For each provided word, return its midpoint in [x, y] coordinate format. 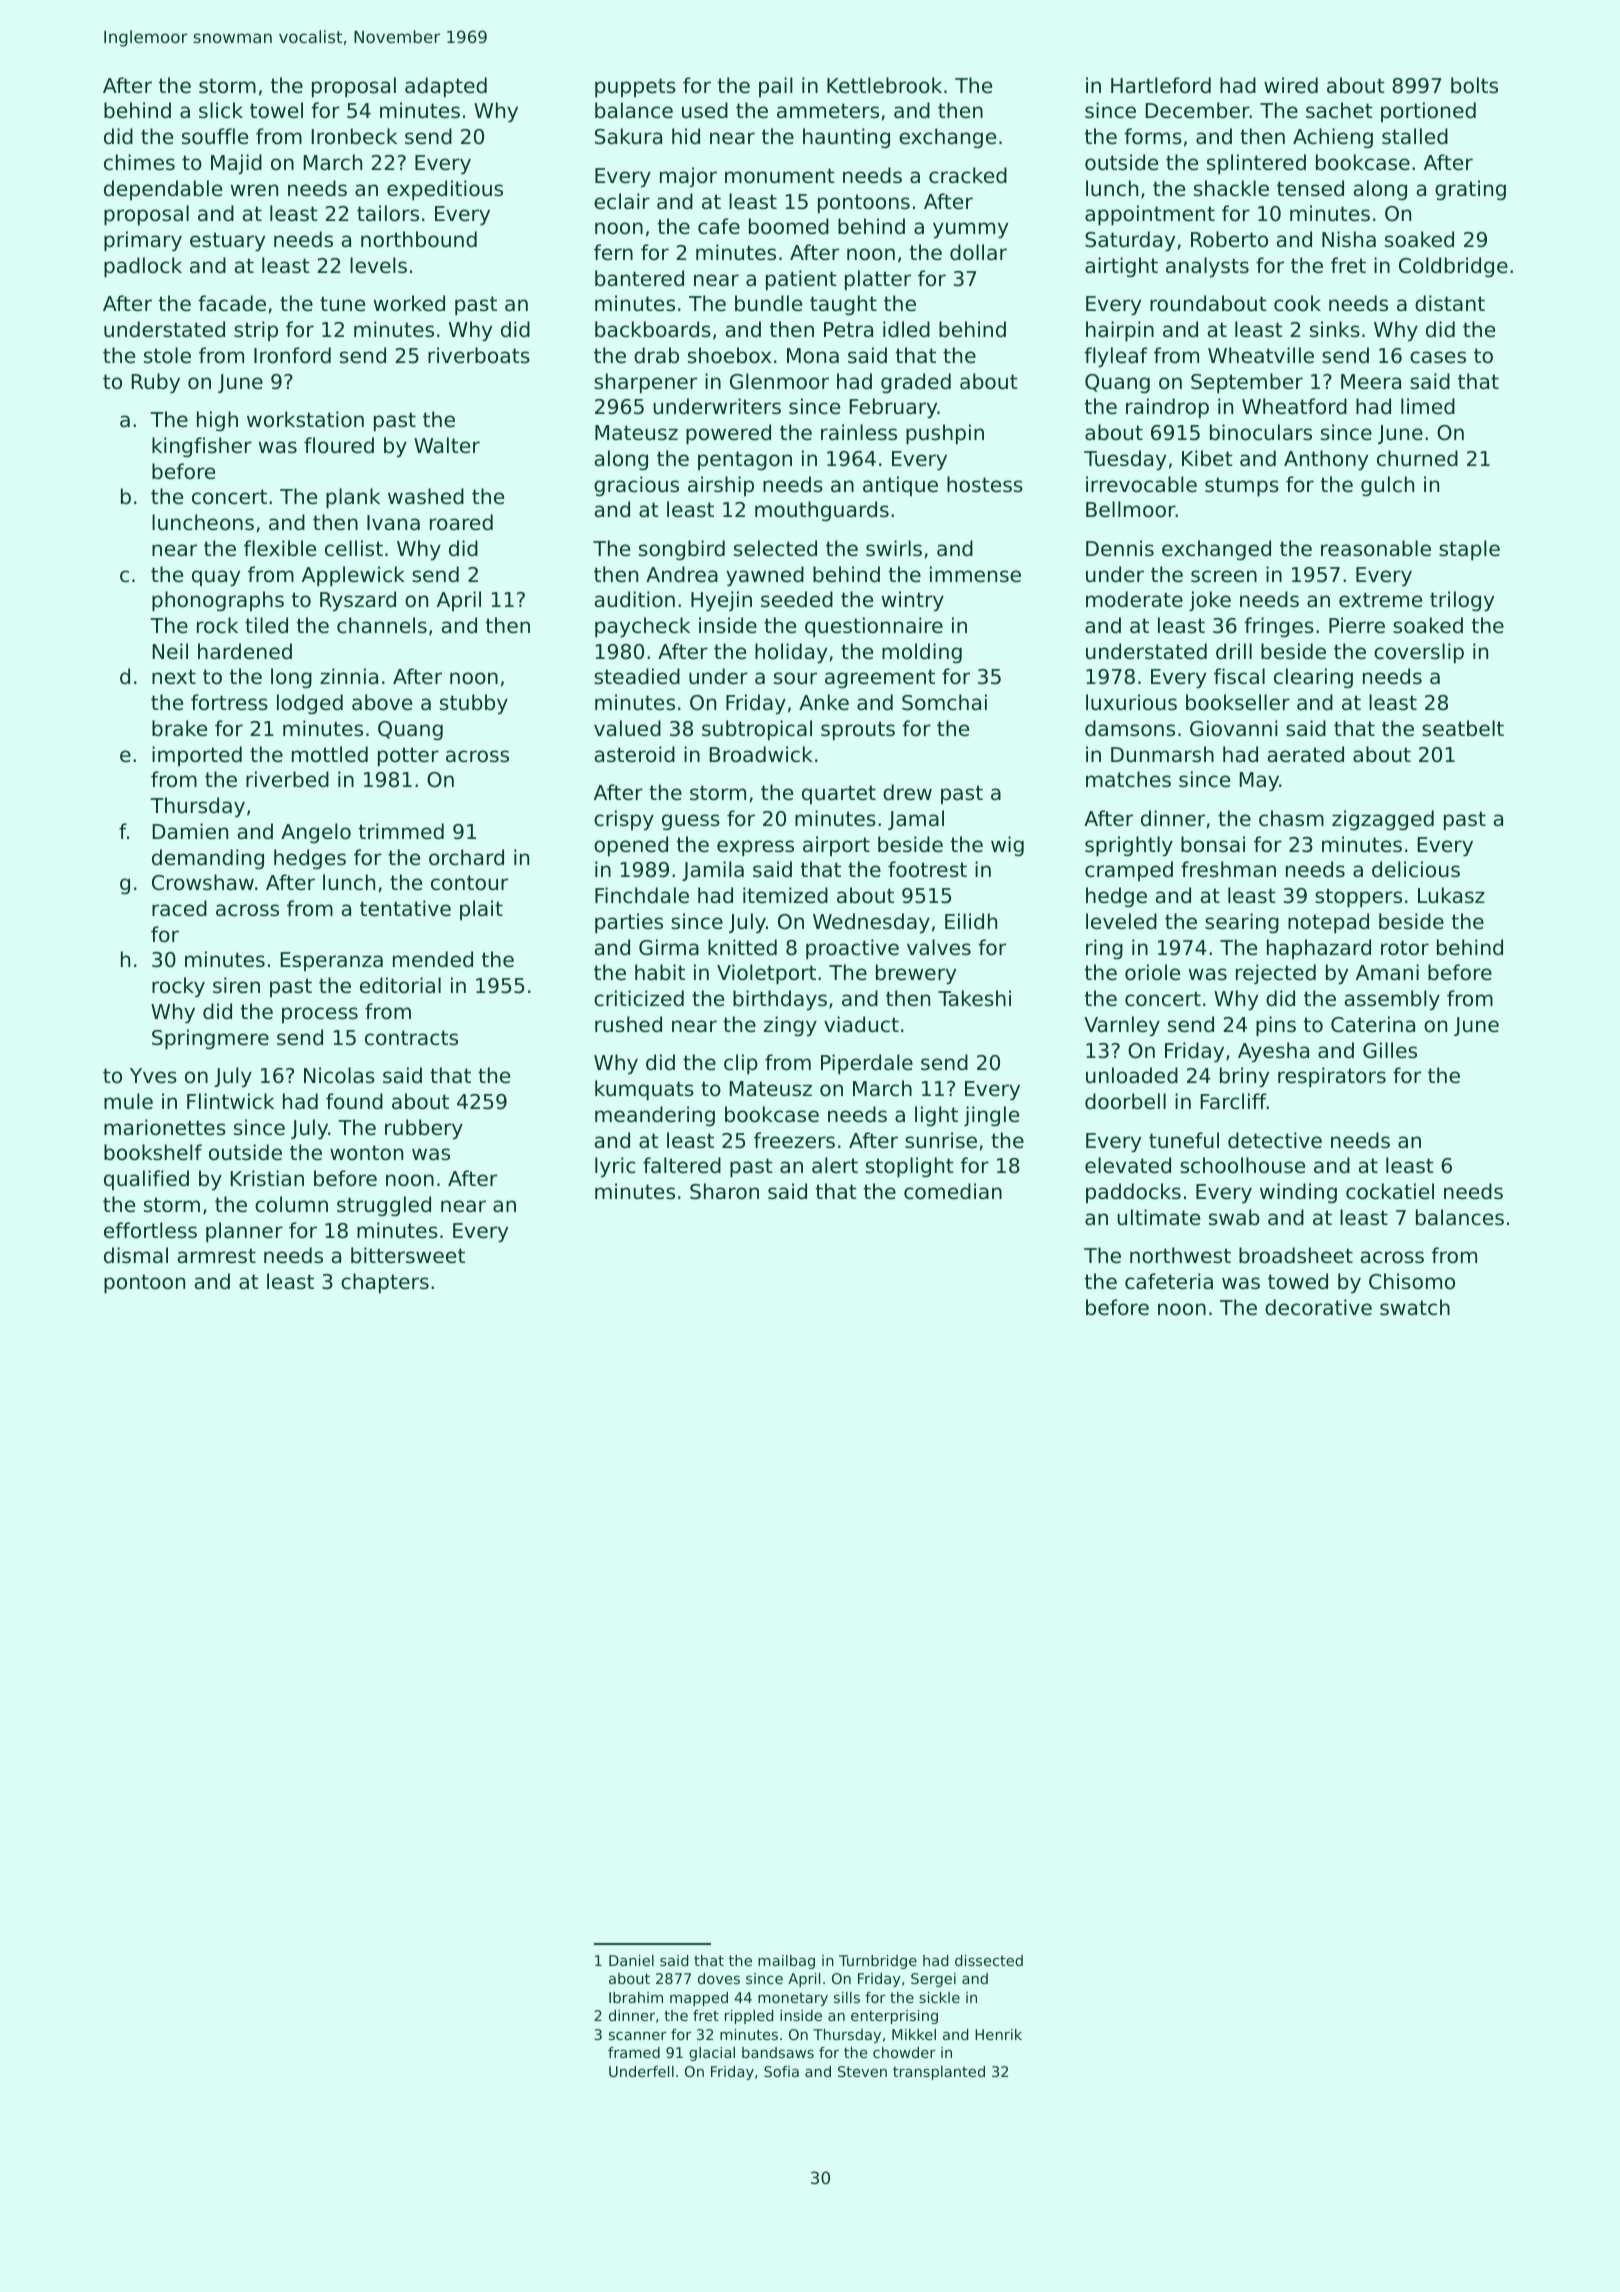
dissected [989, 1960]
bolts [1474, 85]
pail [776, 87]
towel [276, 110]
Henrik [998, 2034]
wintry [913, 601]
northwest [1180, 1255]
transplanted [939, 2073]
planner [244, 1232]
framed [634, 2052]
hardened [245, 651]
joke [1210, 601]
